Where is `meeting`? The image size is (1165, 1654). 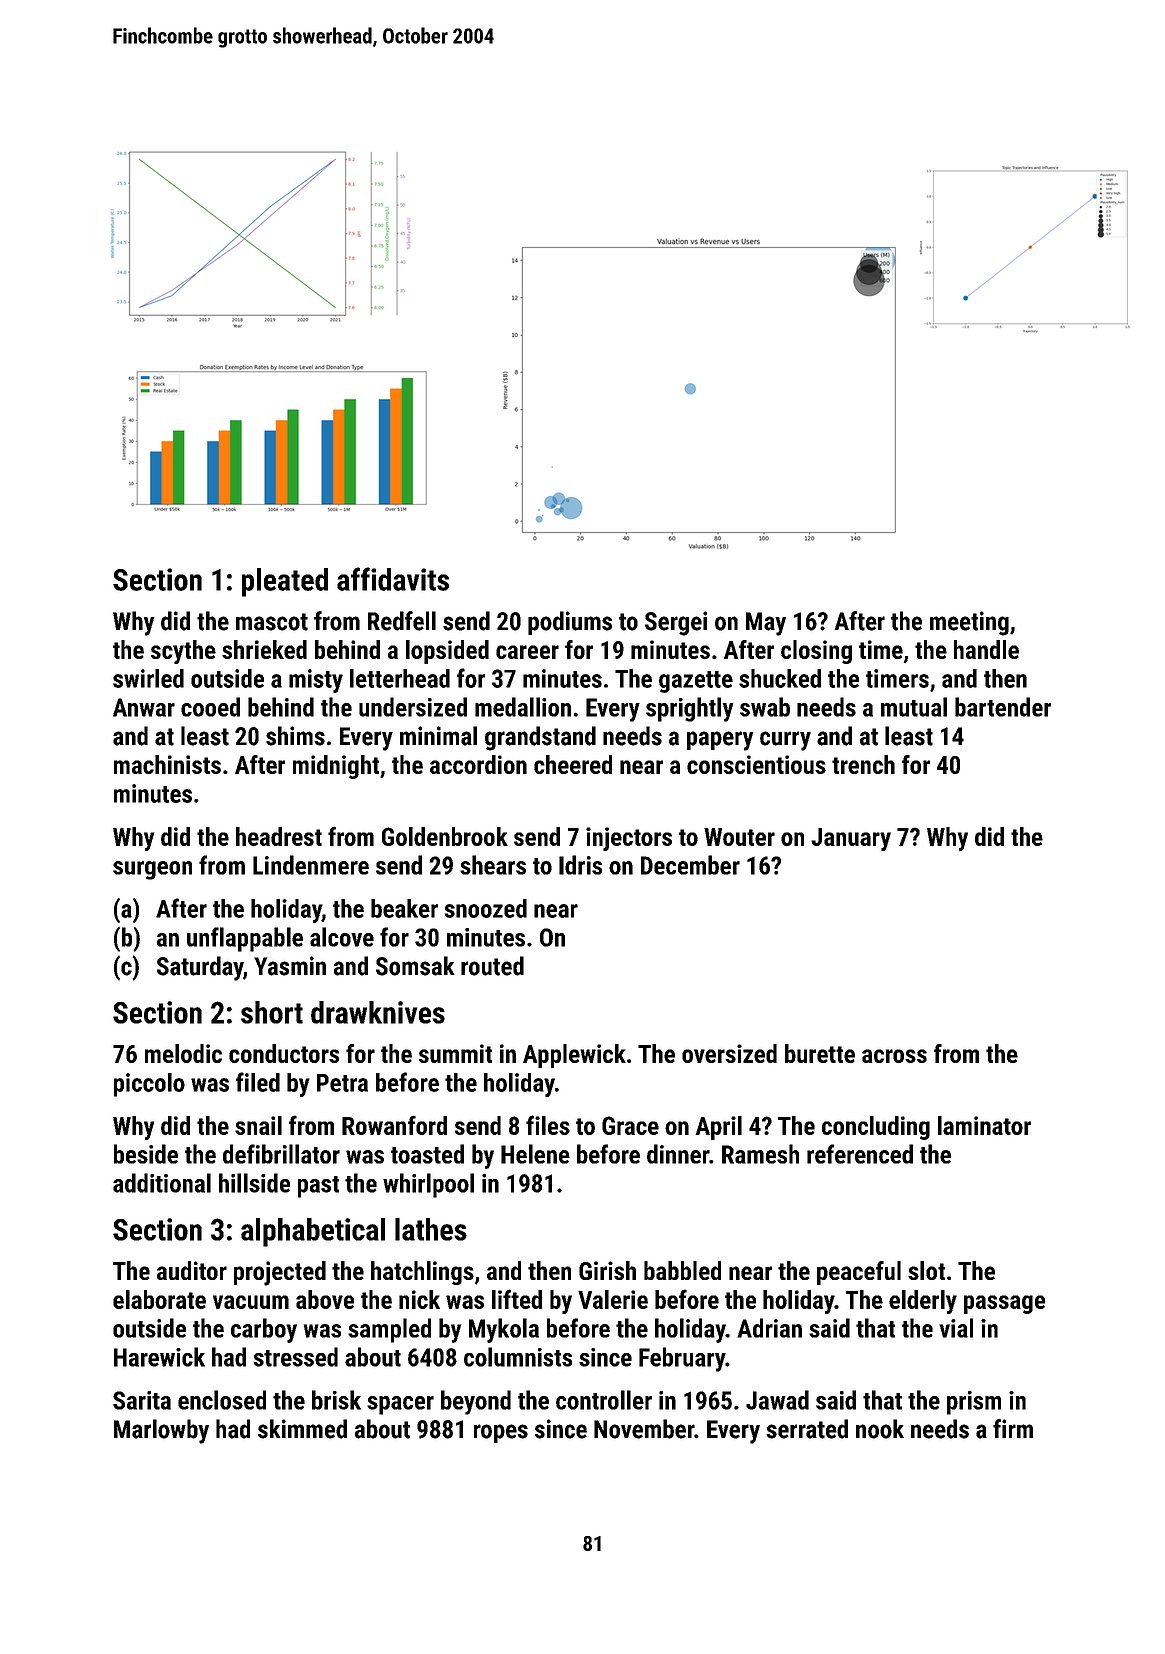
meeting is located at coordinates (969, 623).
